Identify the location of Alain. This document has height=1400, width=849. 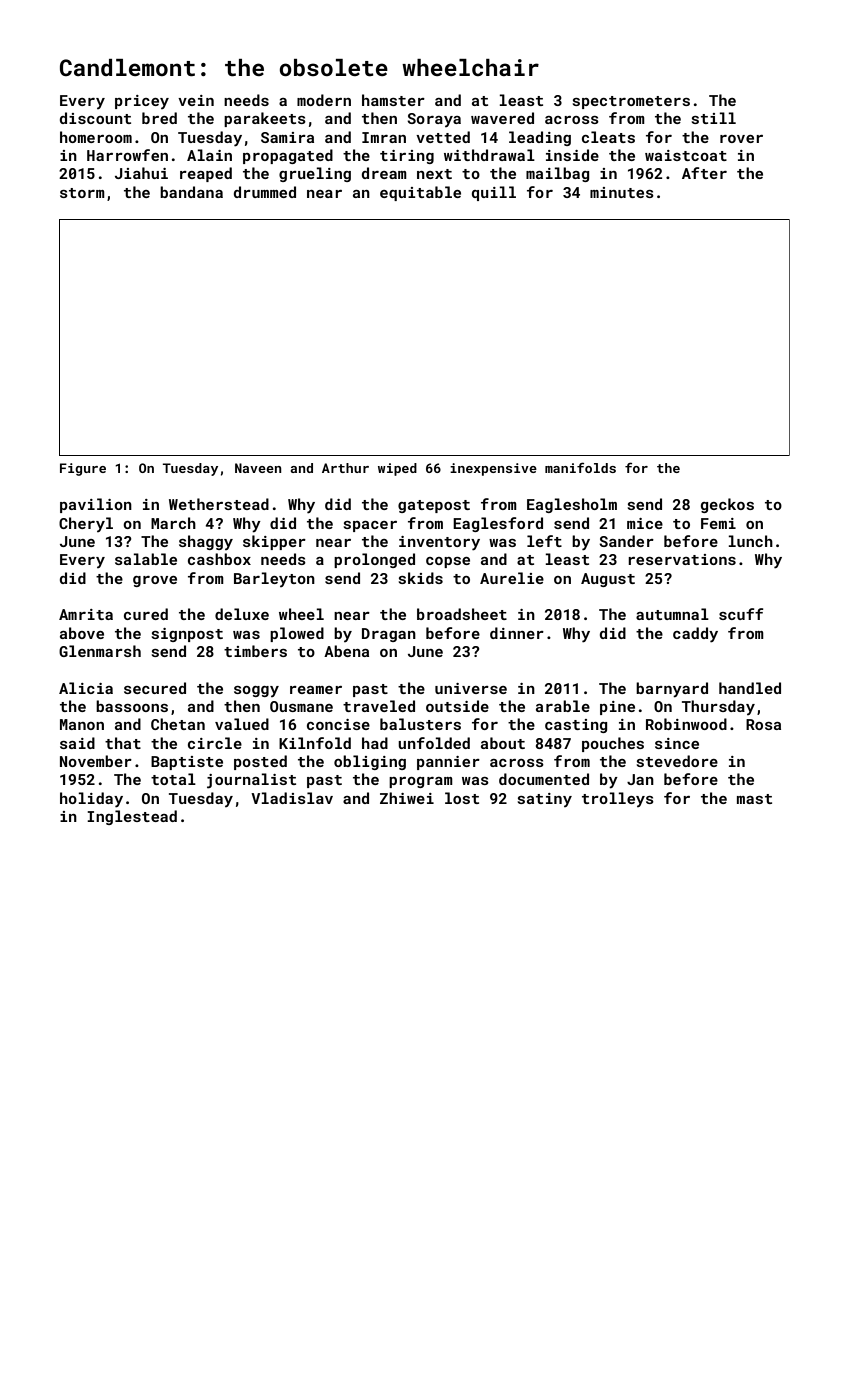
(209, 155).
